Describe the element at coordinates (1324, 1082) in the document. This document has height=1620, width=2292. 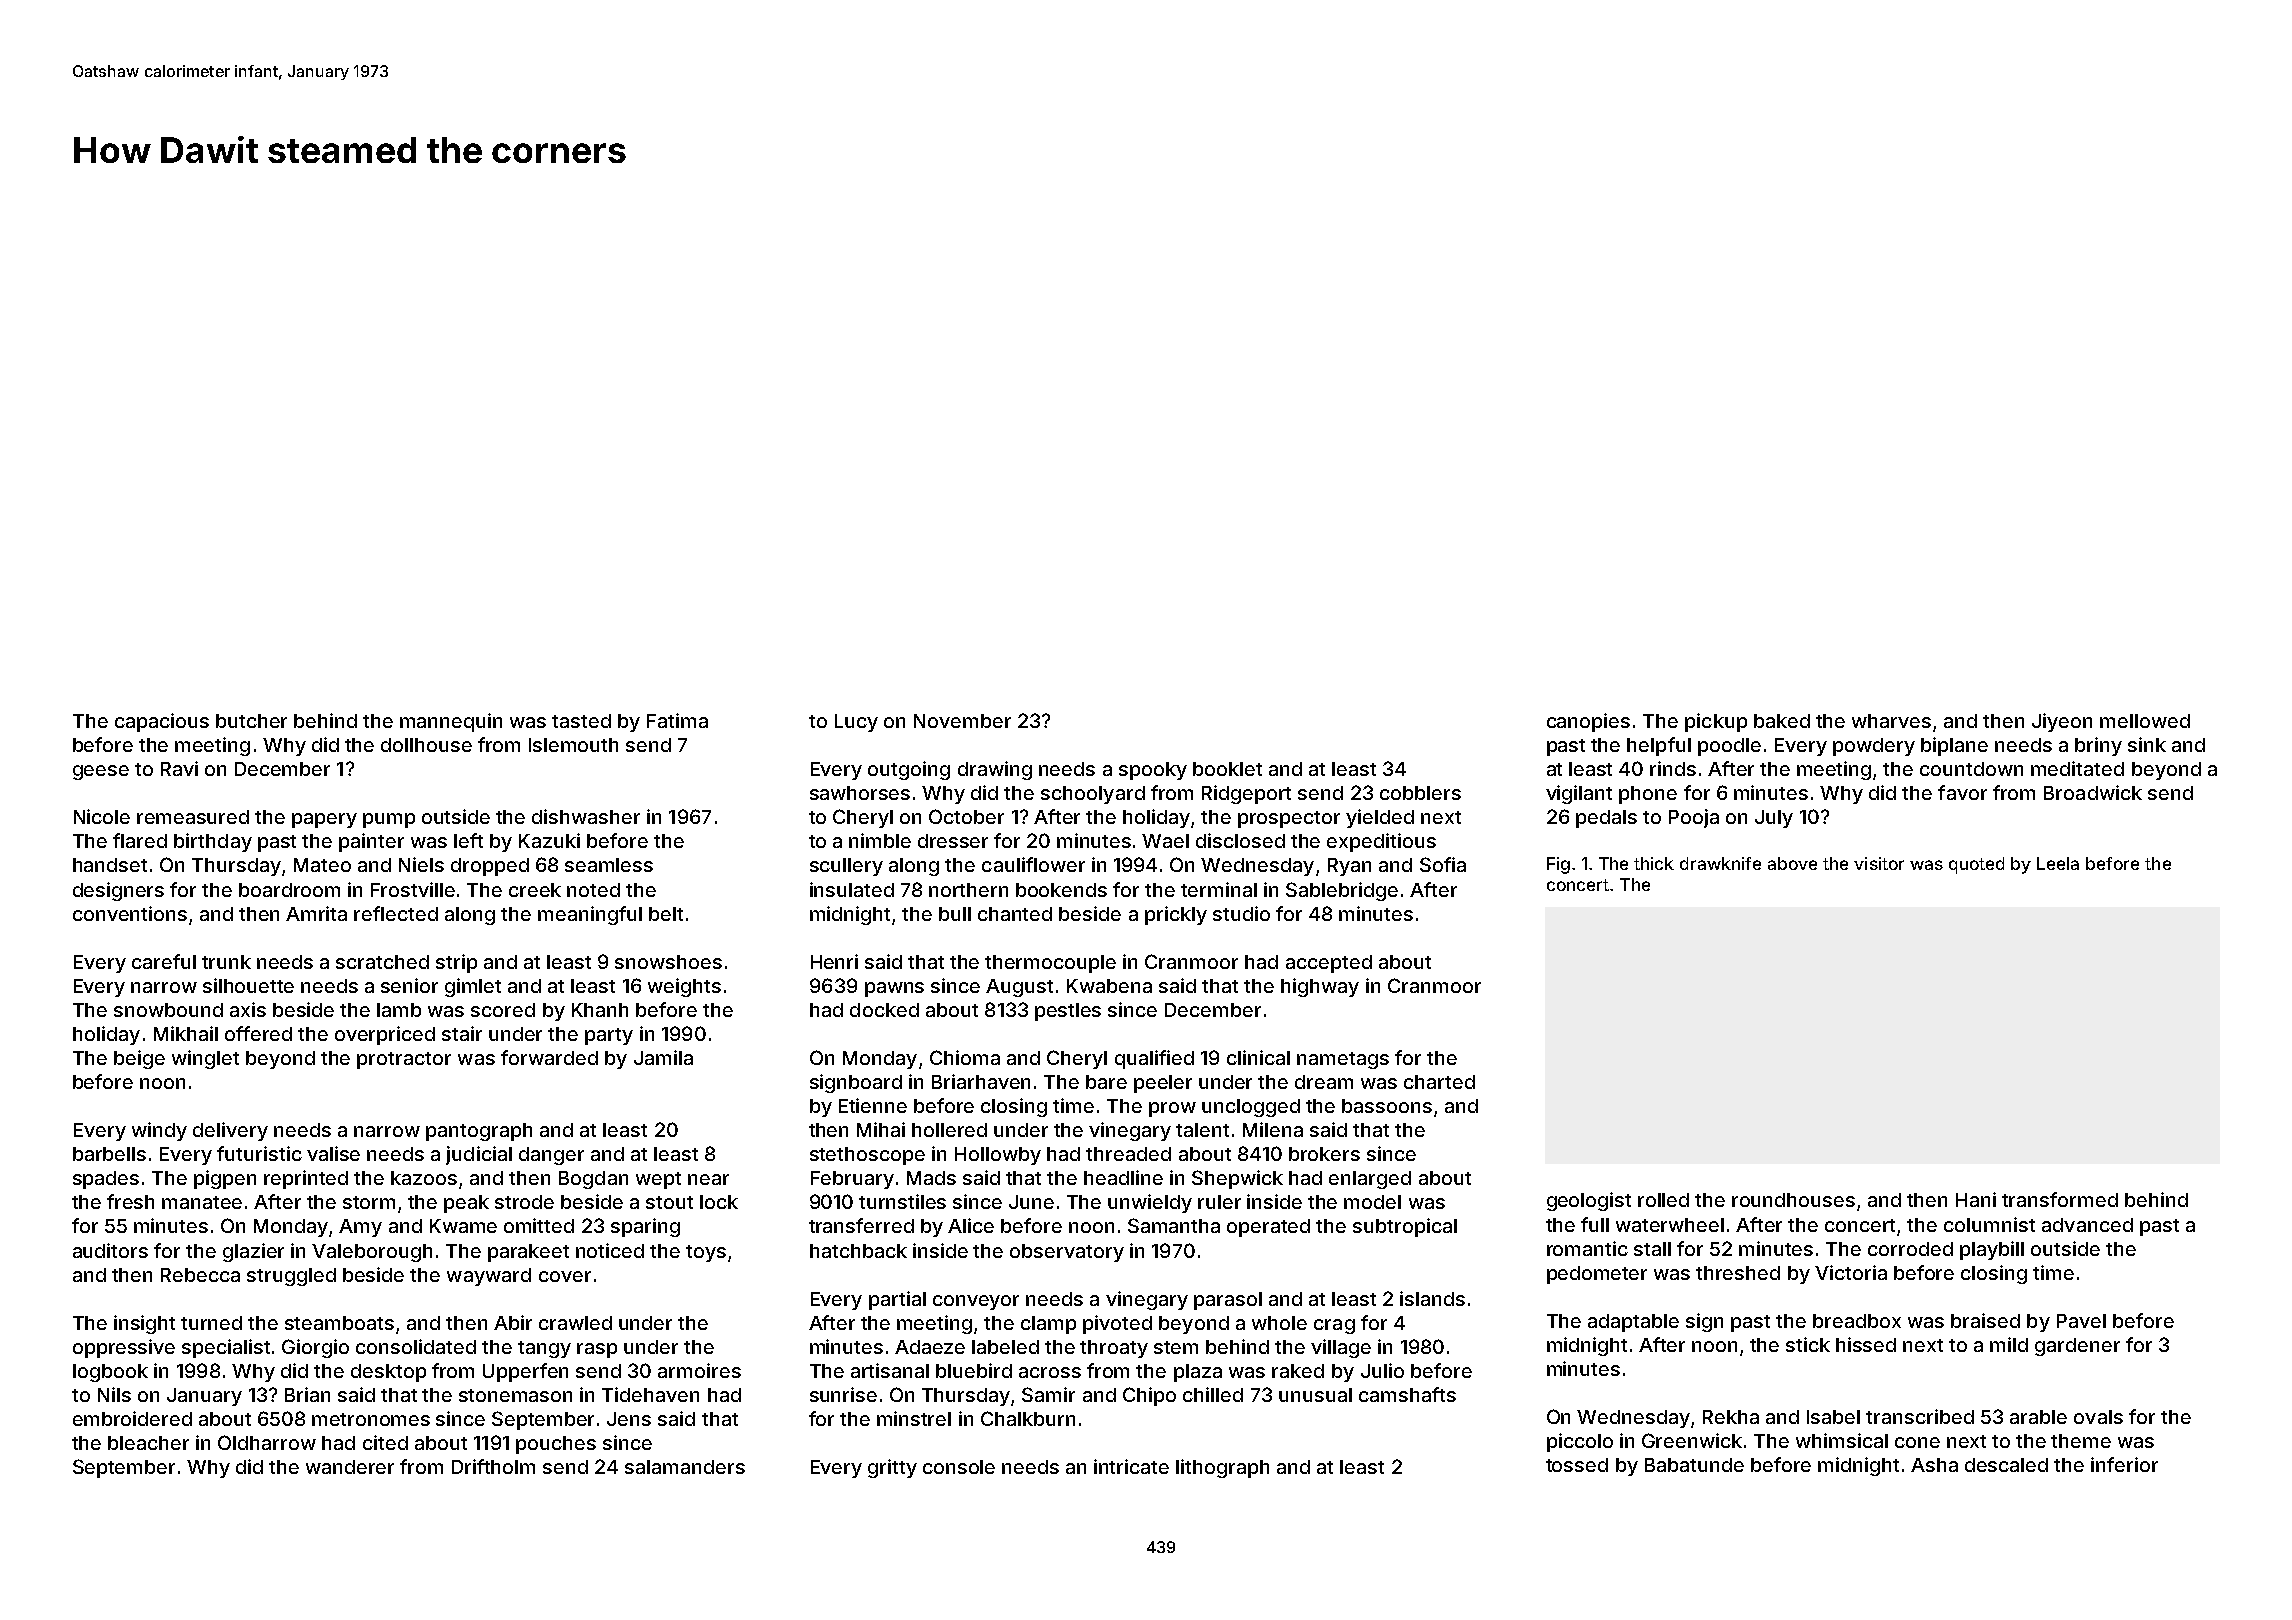
I see `dream` at that location.
